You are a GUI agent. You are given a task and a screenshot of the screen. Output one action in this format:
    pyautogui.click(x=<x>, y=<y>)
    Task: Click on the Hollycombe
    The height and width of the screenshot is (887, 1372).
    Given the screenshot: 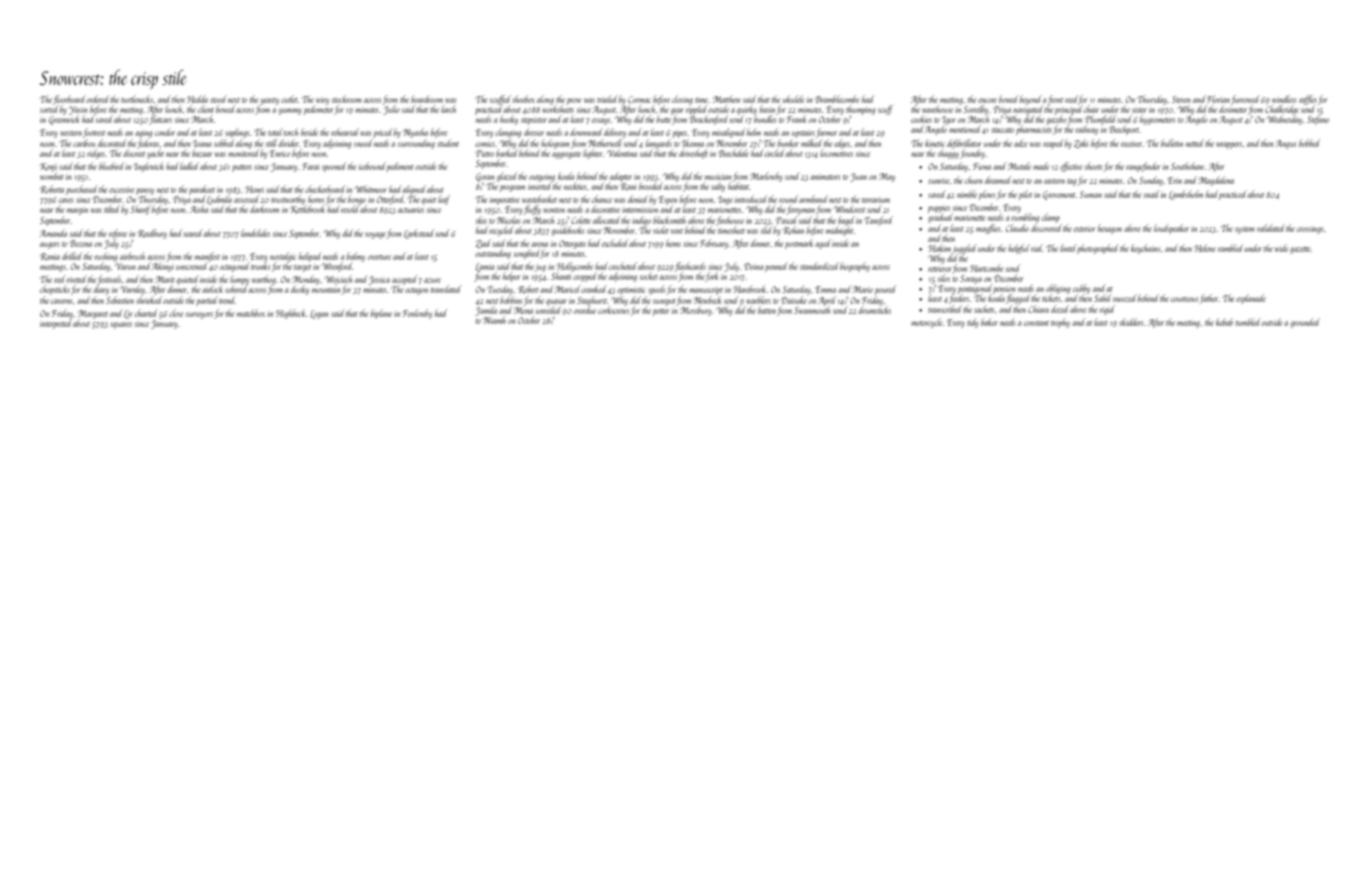 What is the action you would take?
    pyautogui.click(x=574, y=267)
